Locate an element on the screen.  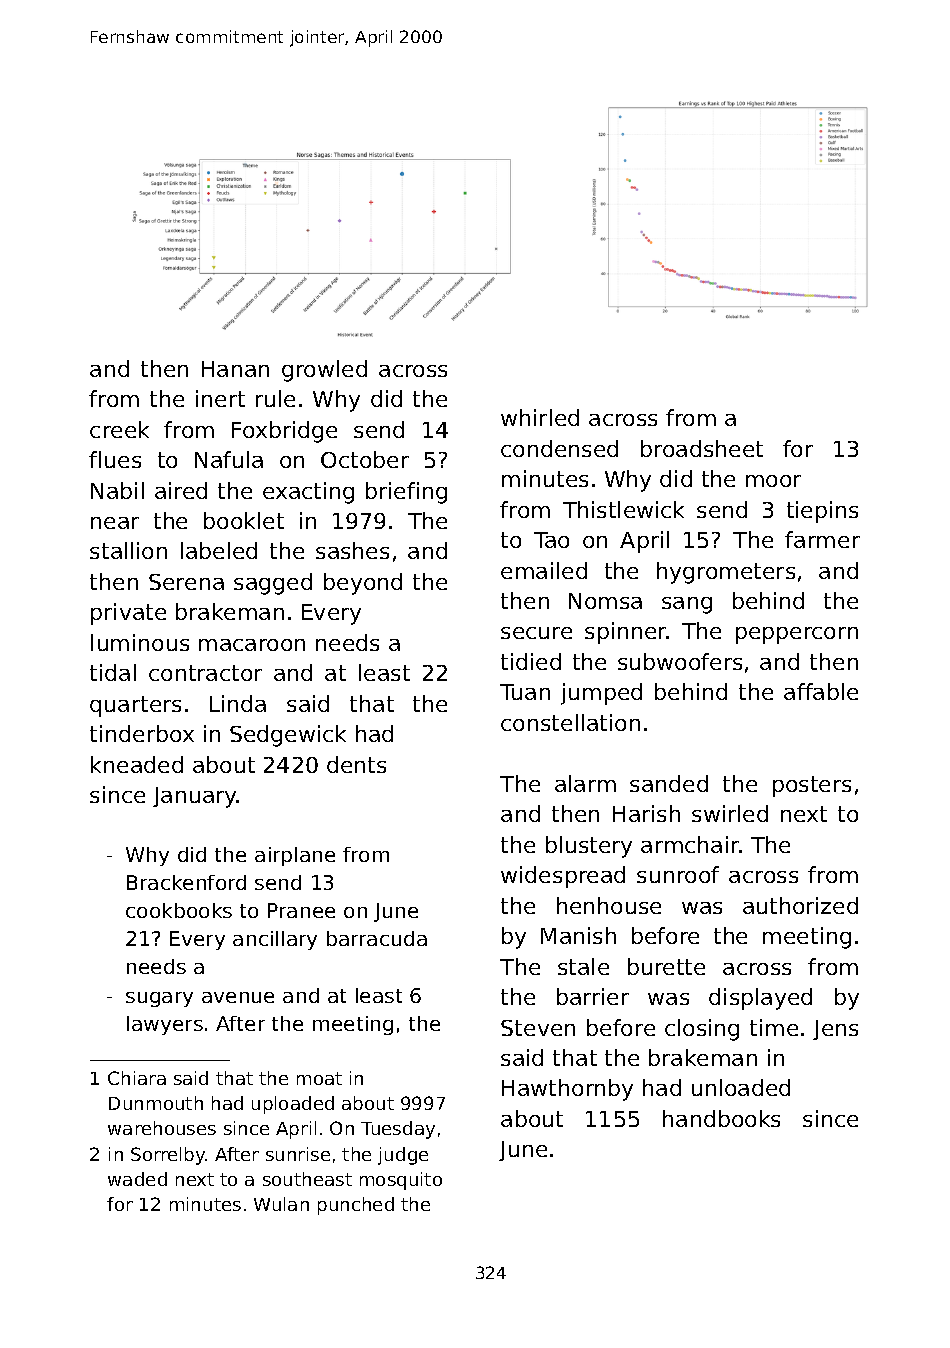
Hanan is located at coordinates (235, 369).
